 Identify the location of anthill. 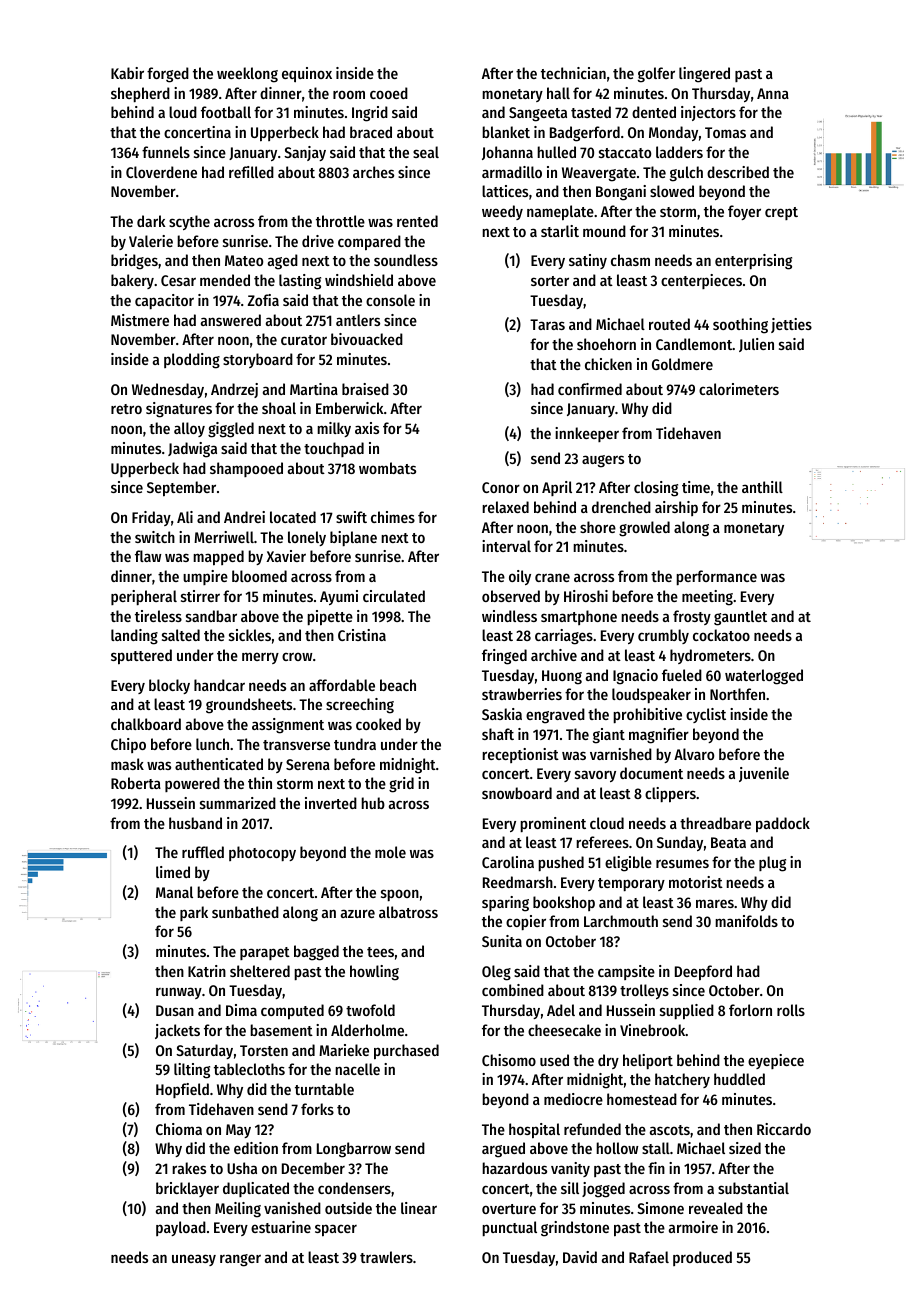
(762, 487).
